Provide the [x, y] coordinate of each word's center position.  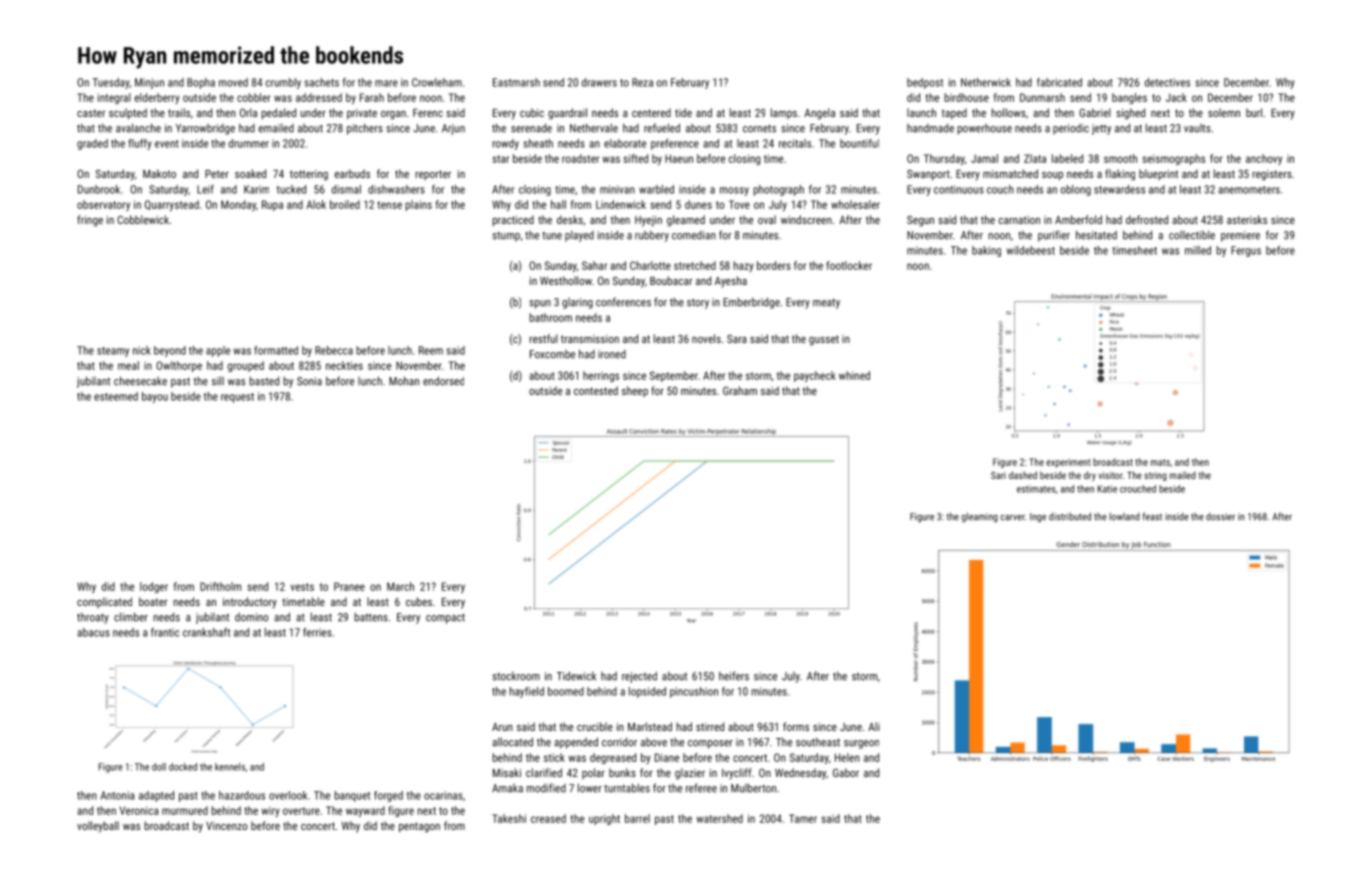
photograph [778, 190]
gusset [824, 340]
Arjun [453, 129]
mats [1160, 462]
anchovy [1264, 159]
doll [159, 767]
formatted [276, 350]
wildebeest [1031, 250]
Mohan [404, 381]
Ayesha [731, 282]
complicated [104, 602]
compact [445, 619]
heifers [734, 676]
